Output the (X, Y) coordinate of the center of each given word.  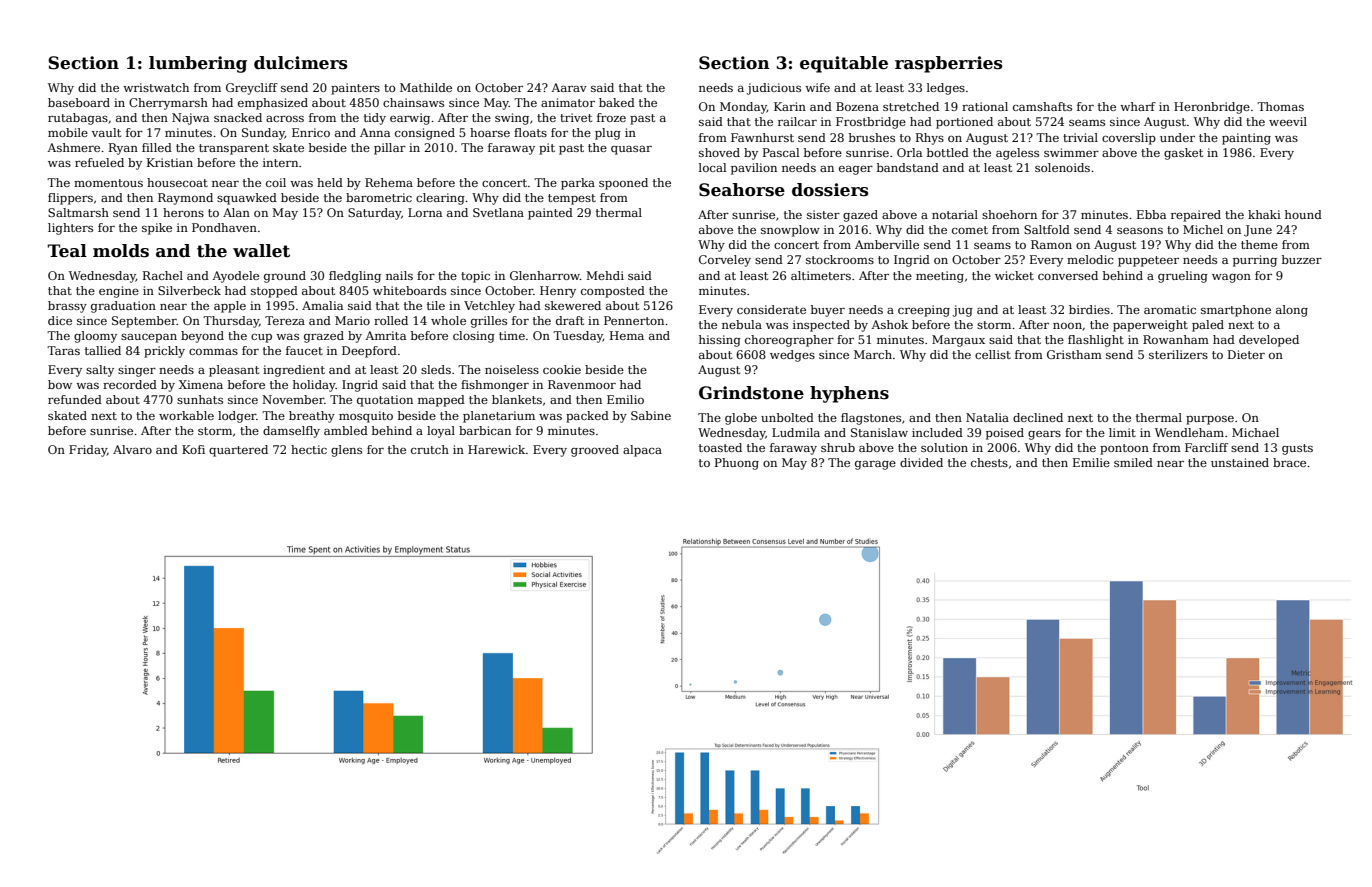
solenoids (1062, 167)
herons (183, 212)
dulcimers (301, 63)
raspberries (949, 64)
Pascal (781, 152)
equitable (844, 64)
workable (186, 415)
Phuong (737, 464)
